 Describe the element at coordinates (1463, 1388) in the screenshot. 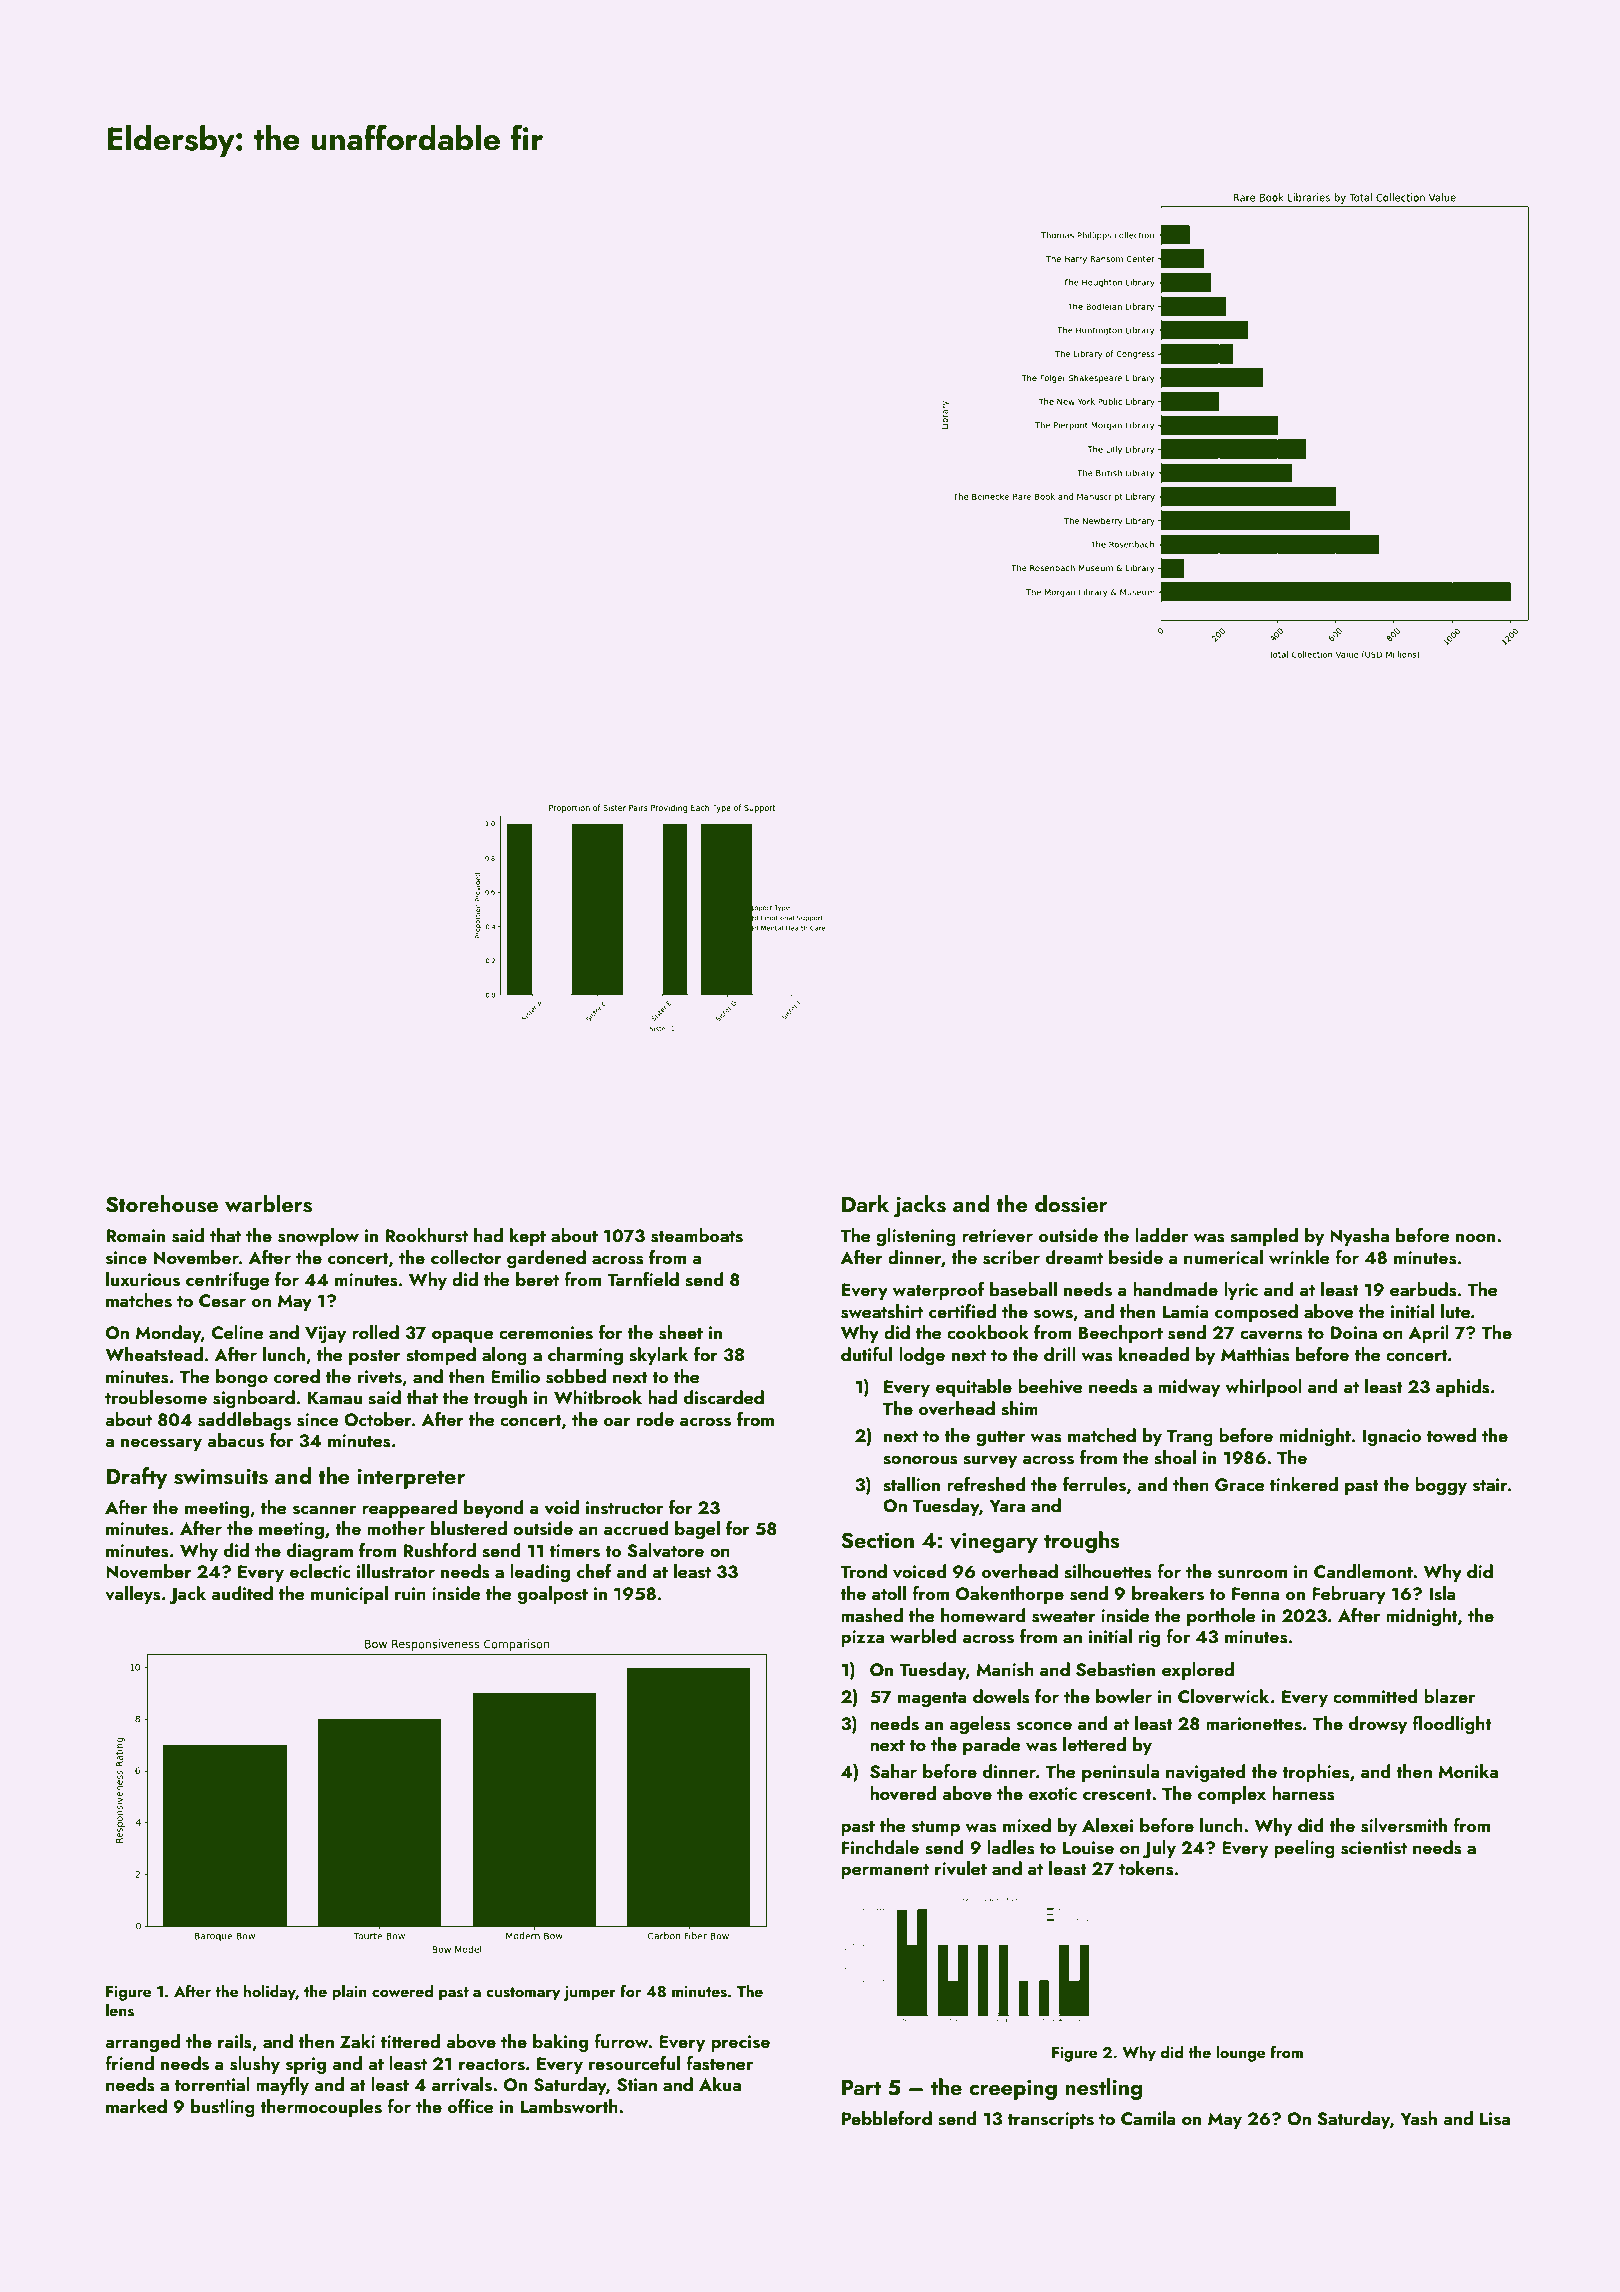

I see `aphids` at that location.
